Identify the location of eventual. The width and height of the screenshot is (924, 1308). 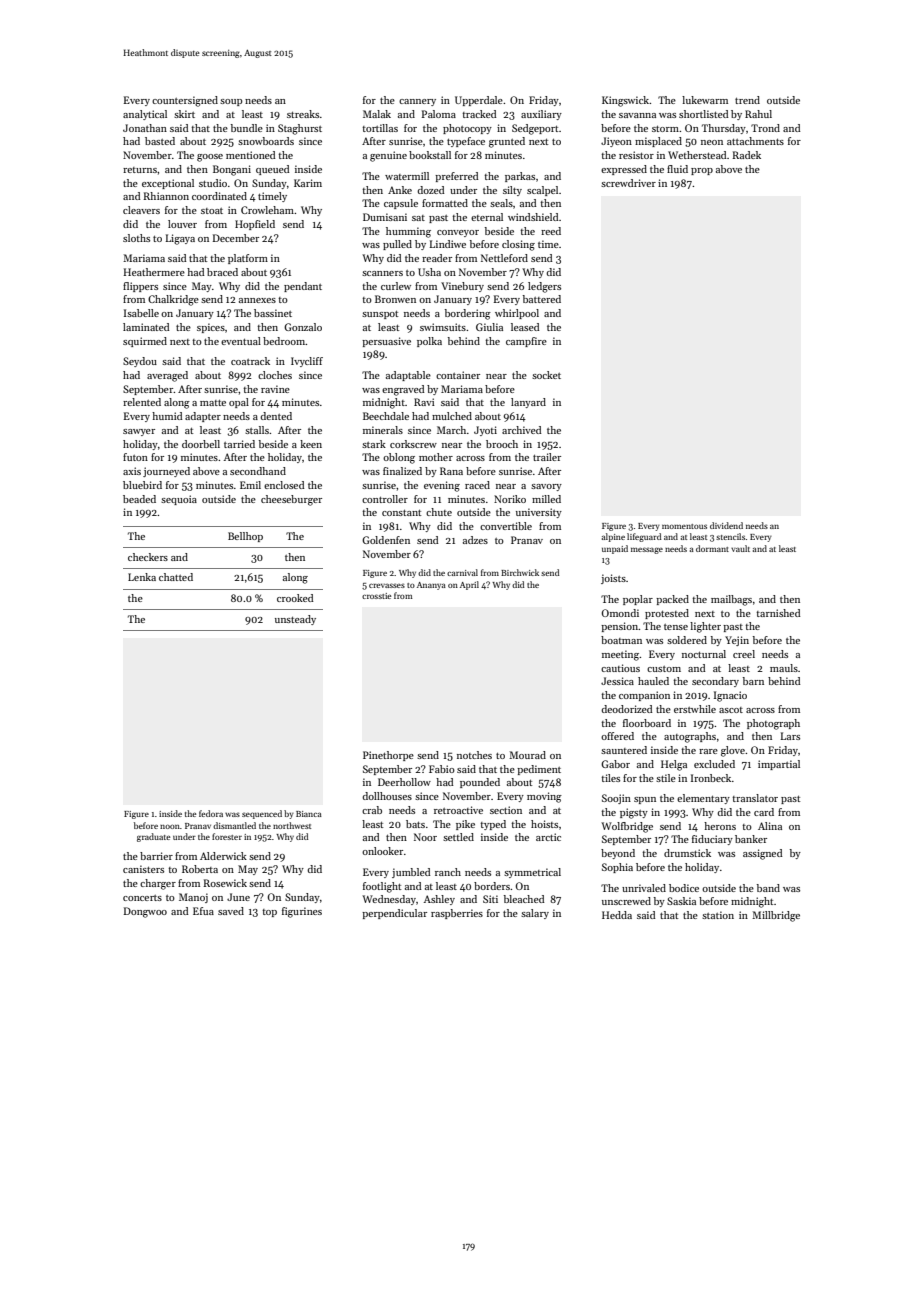
(241, 341).
